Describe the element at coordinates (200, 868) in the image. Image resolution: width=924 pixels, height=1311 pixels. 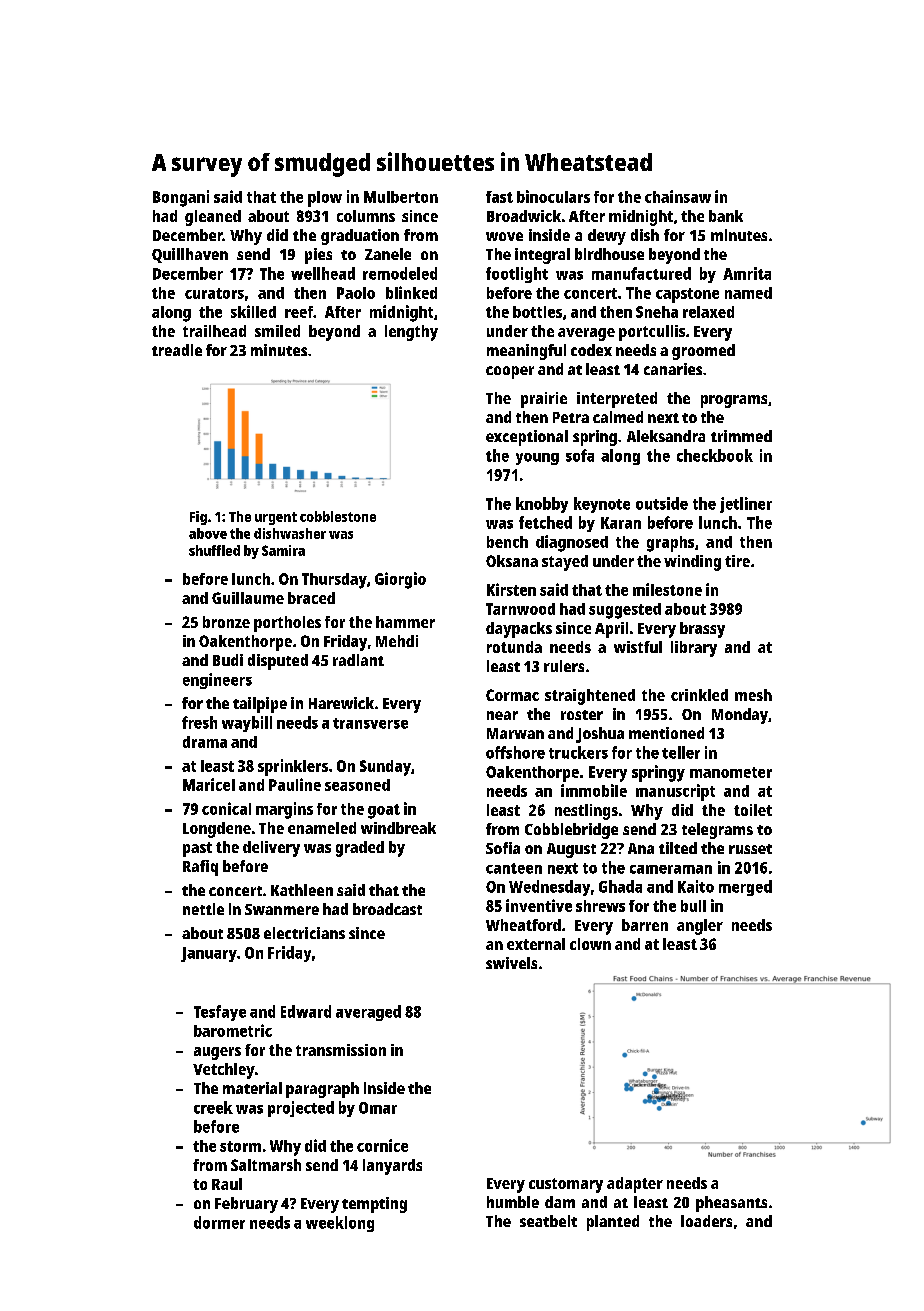
I see `Rafiq` at that location.
